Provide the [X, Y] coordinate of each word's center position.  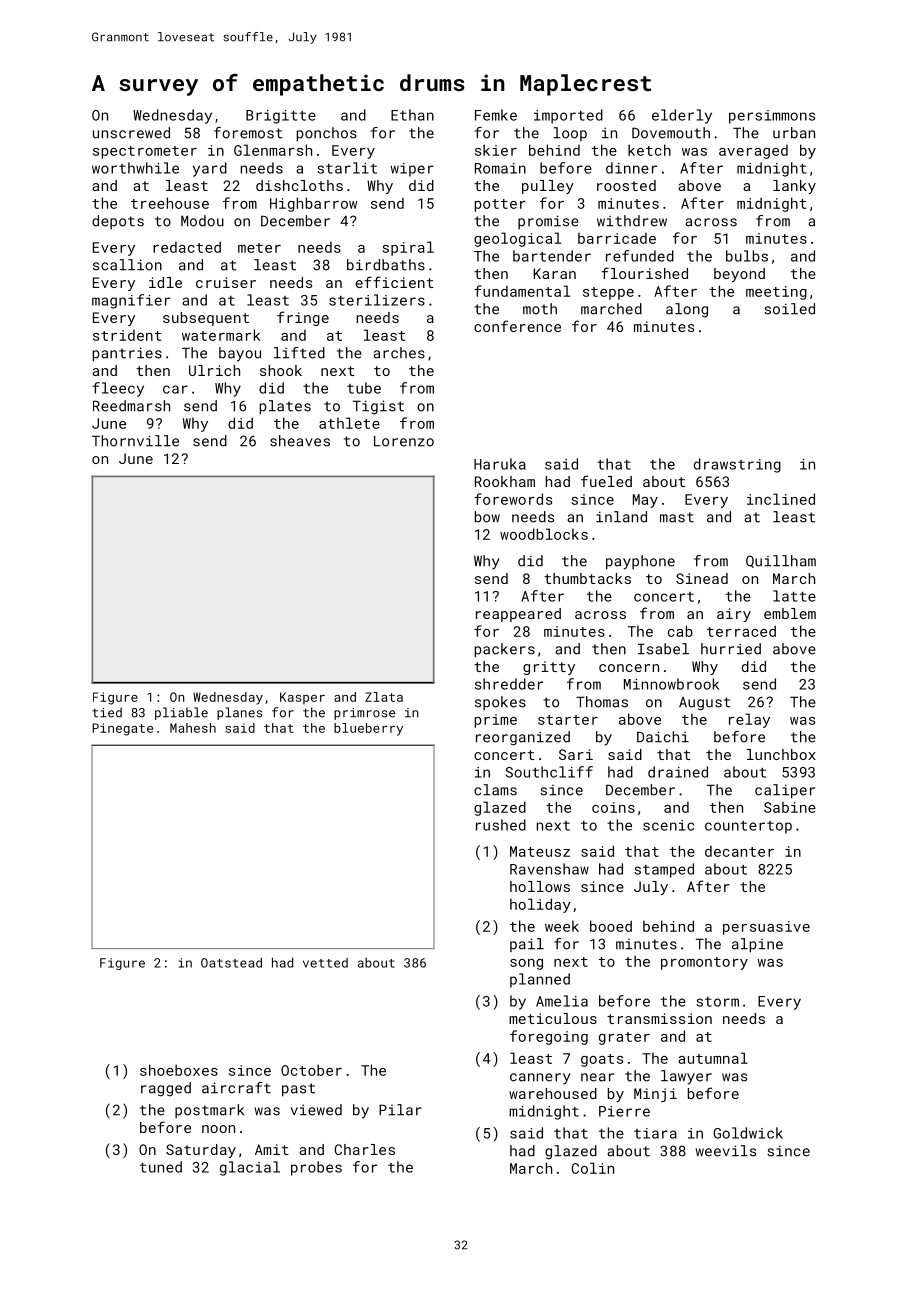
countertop [748, 827]
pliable [181, 713]
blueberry [368, 729]
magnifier [131, 301]
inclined [781, 499]
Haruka [500, 464]
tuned [161, 1167]
